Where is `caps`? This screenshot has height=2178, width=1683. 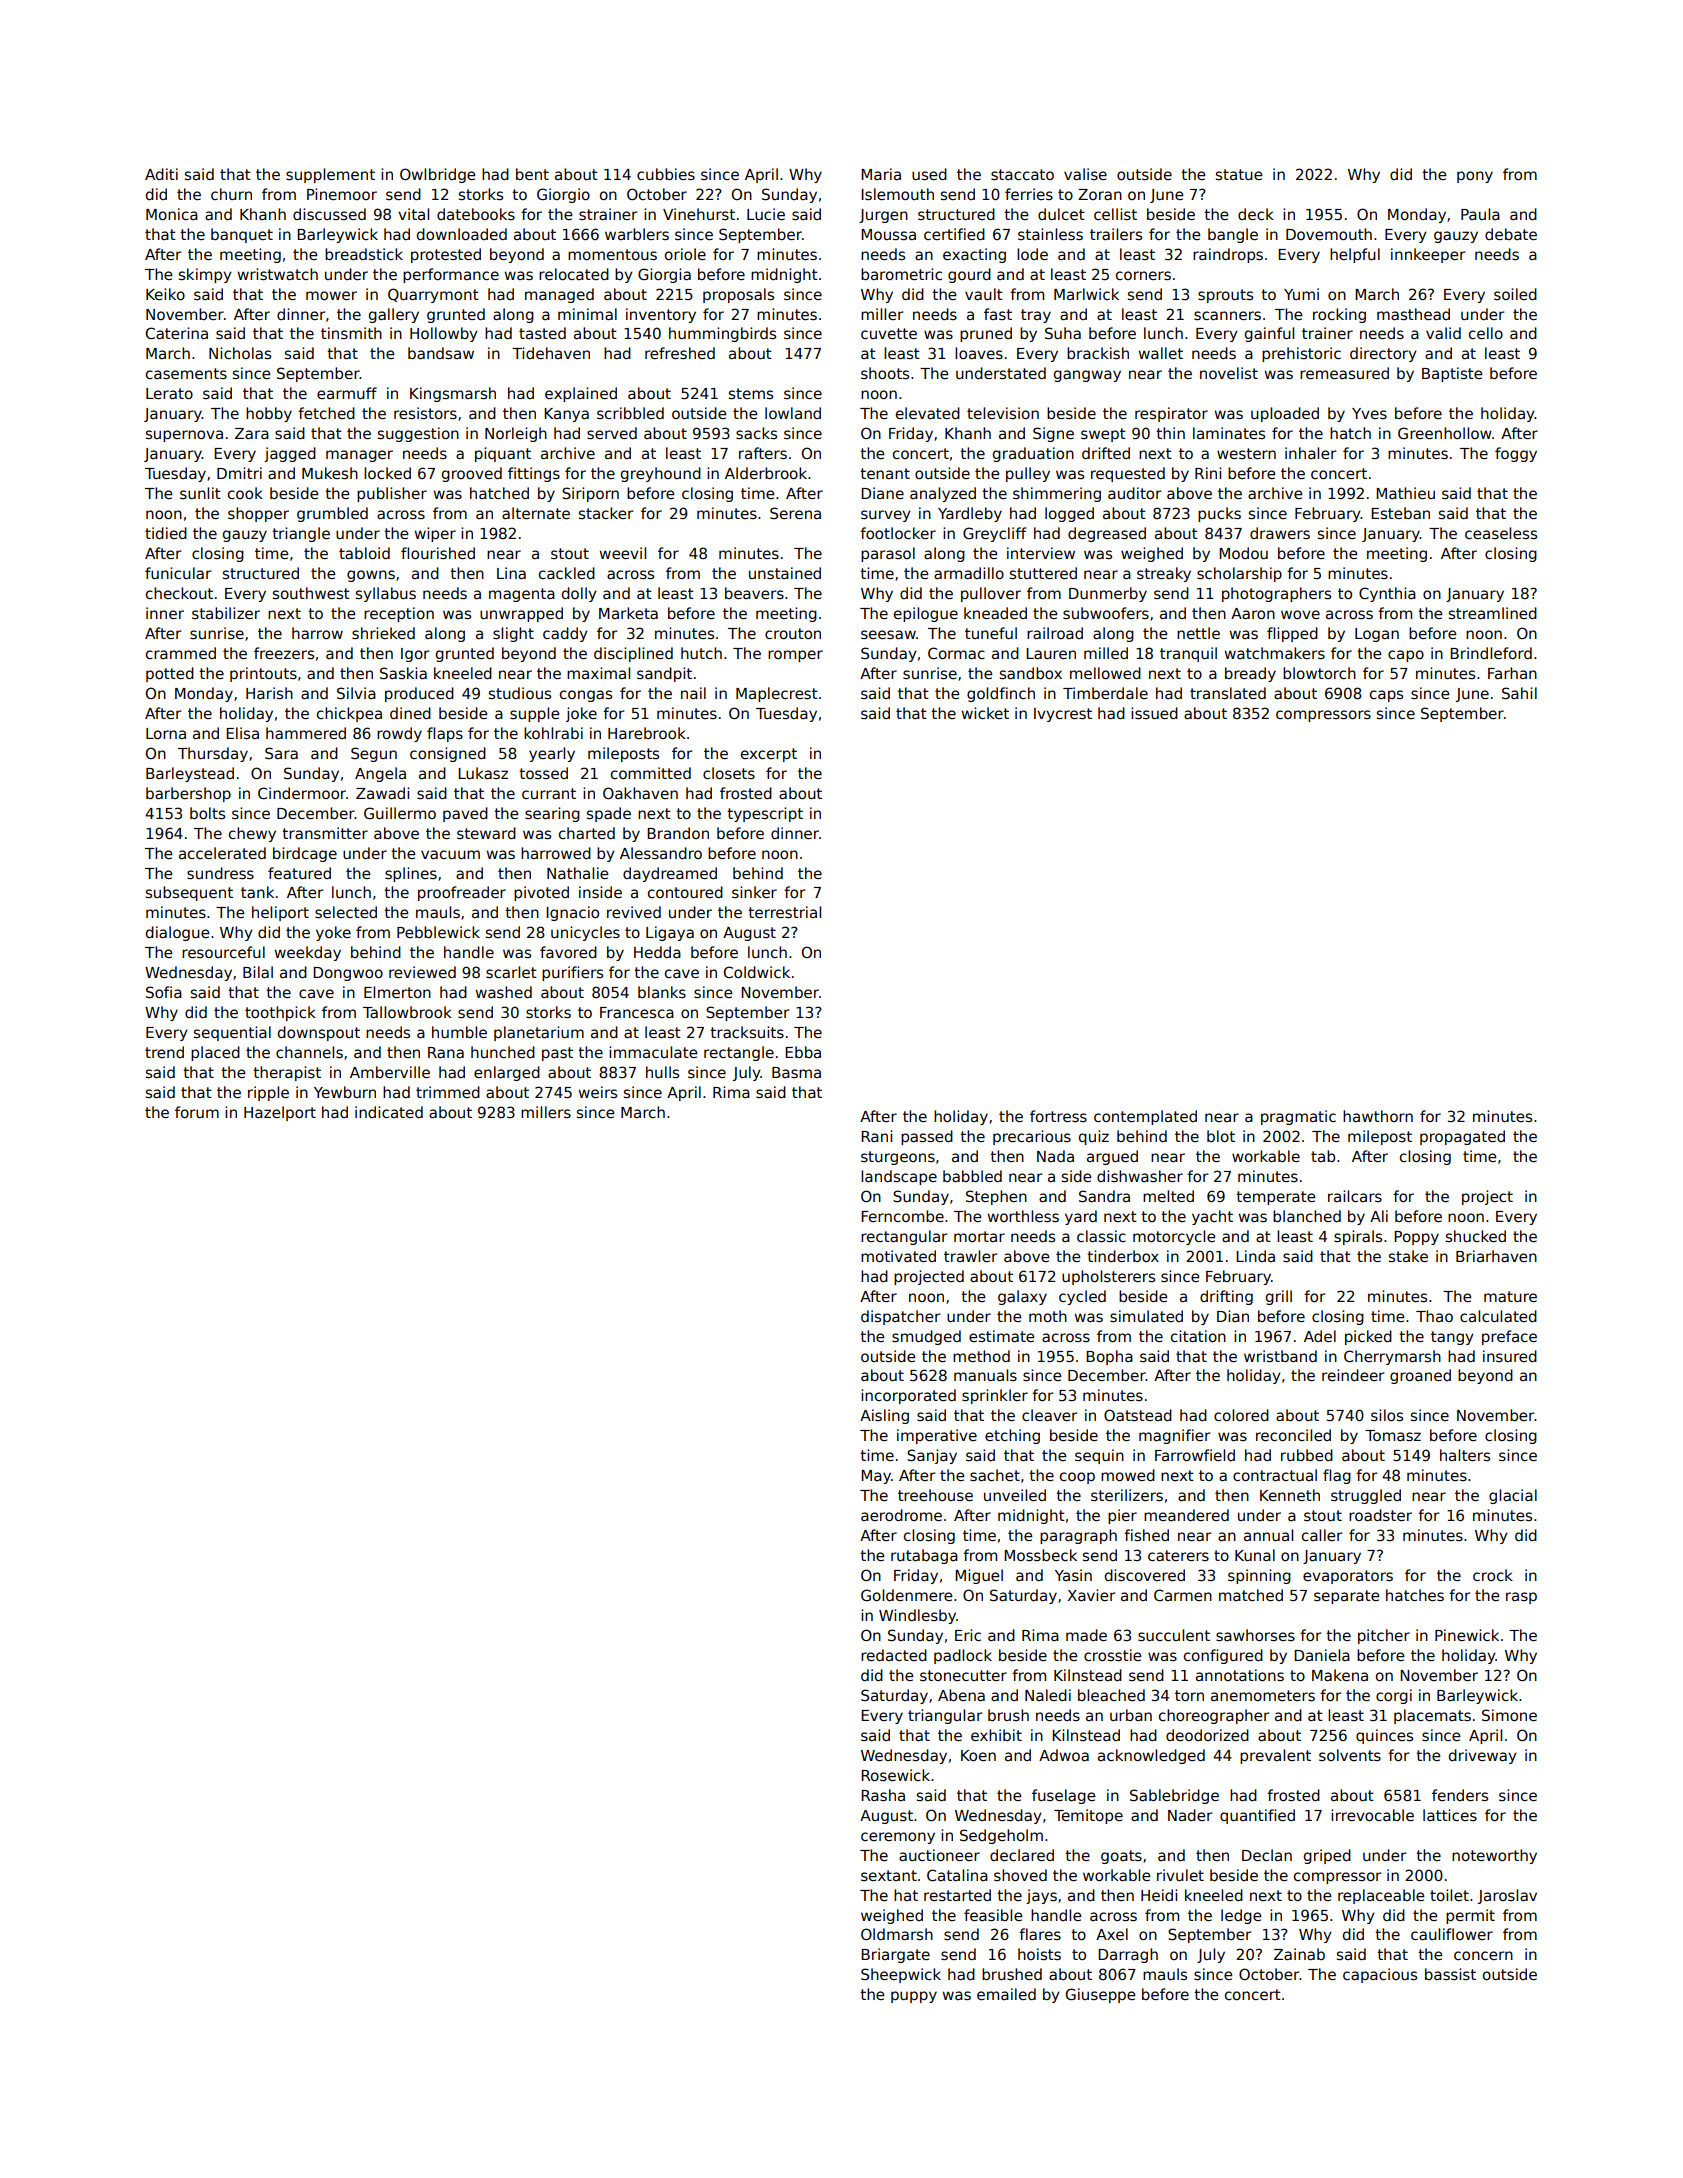 caps is located at coordinates (1386, 696).
